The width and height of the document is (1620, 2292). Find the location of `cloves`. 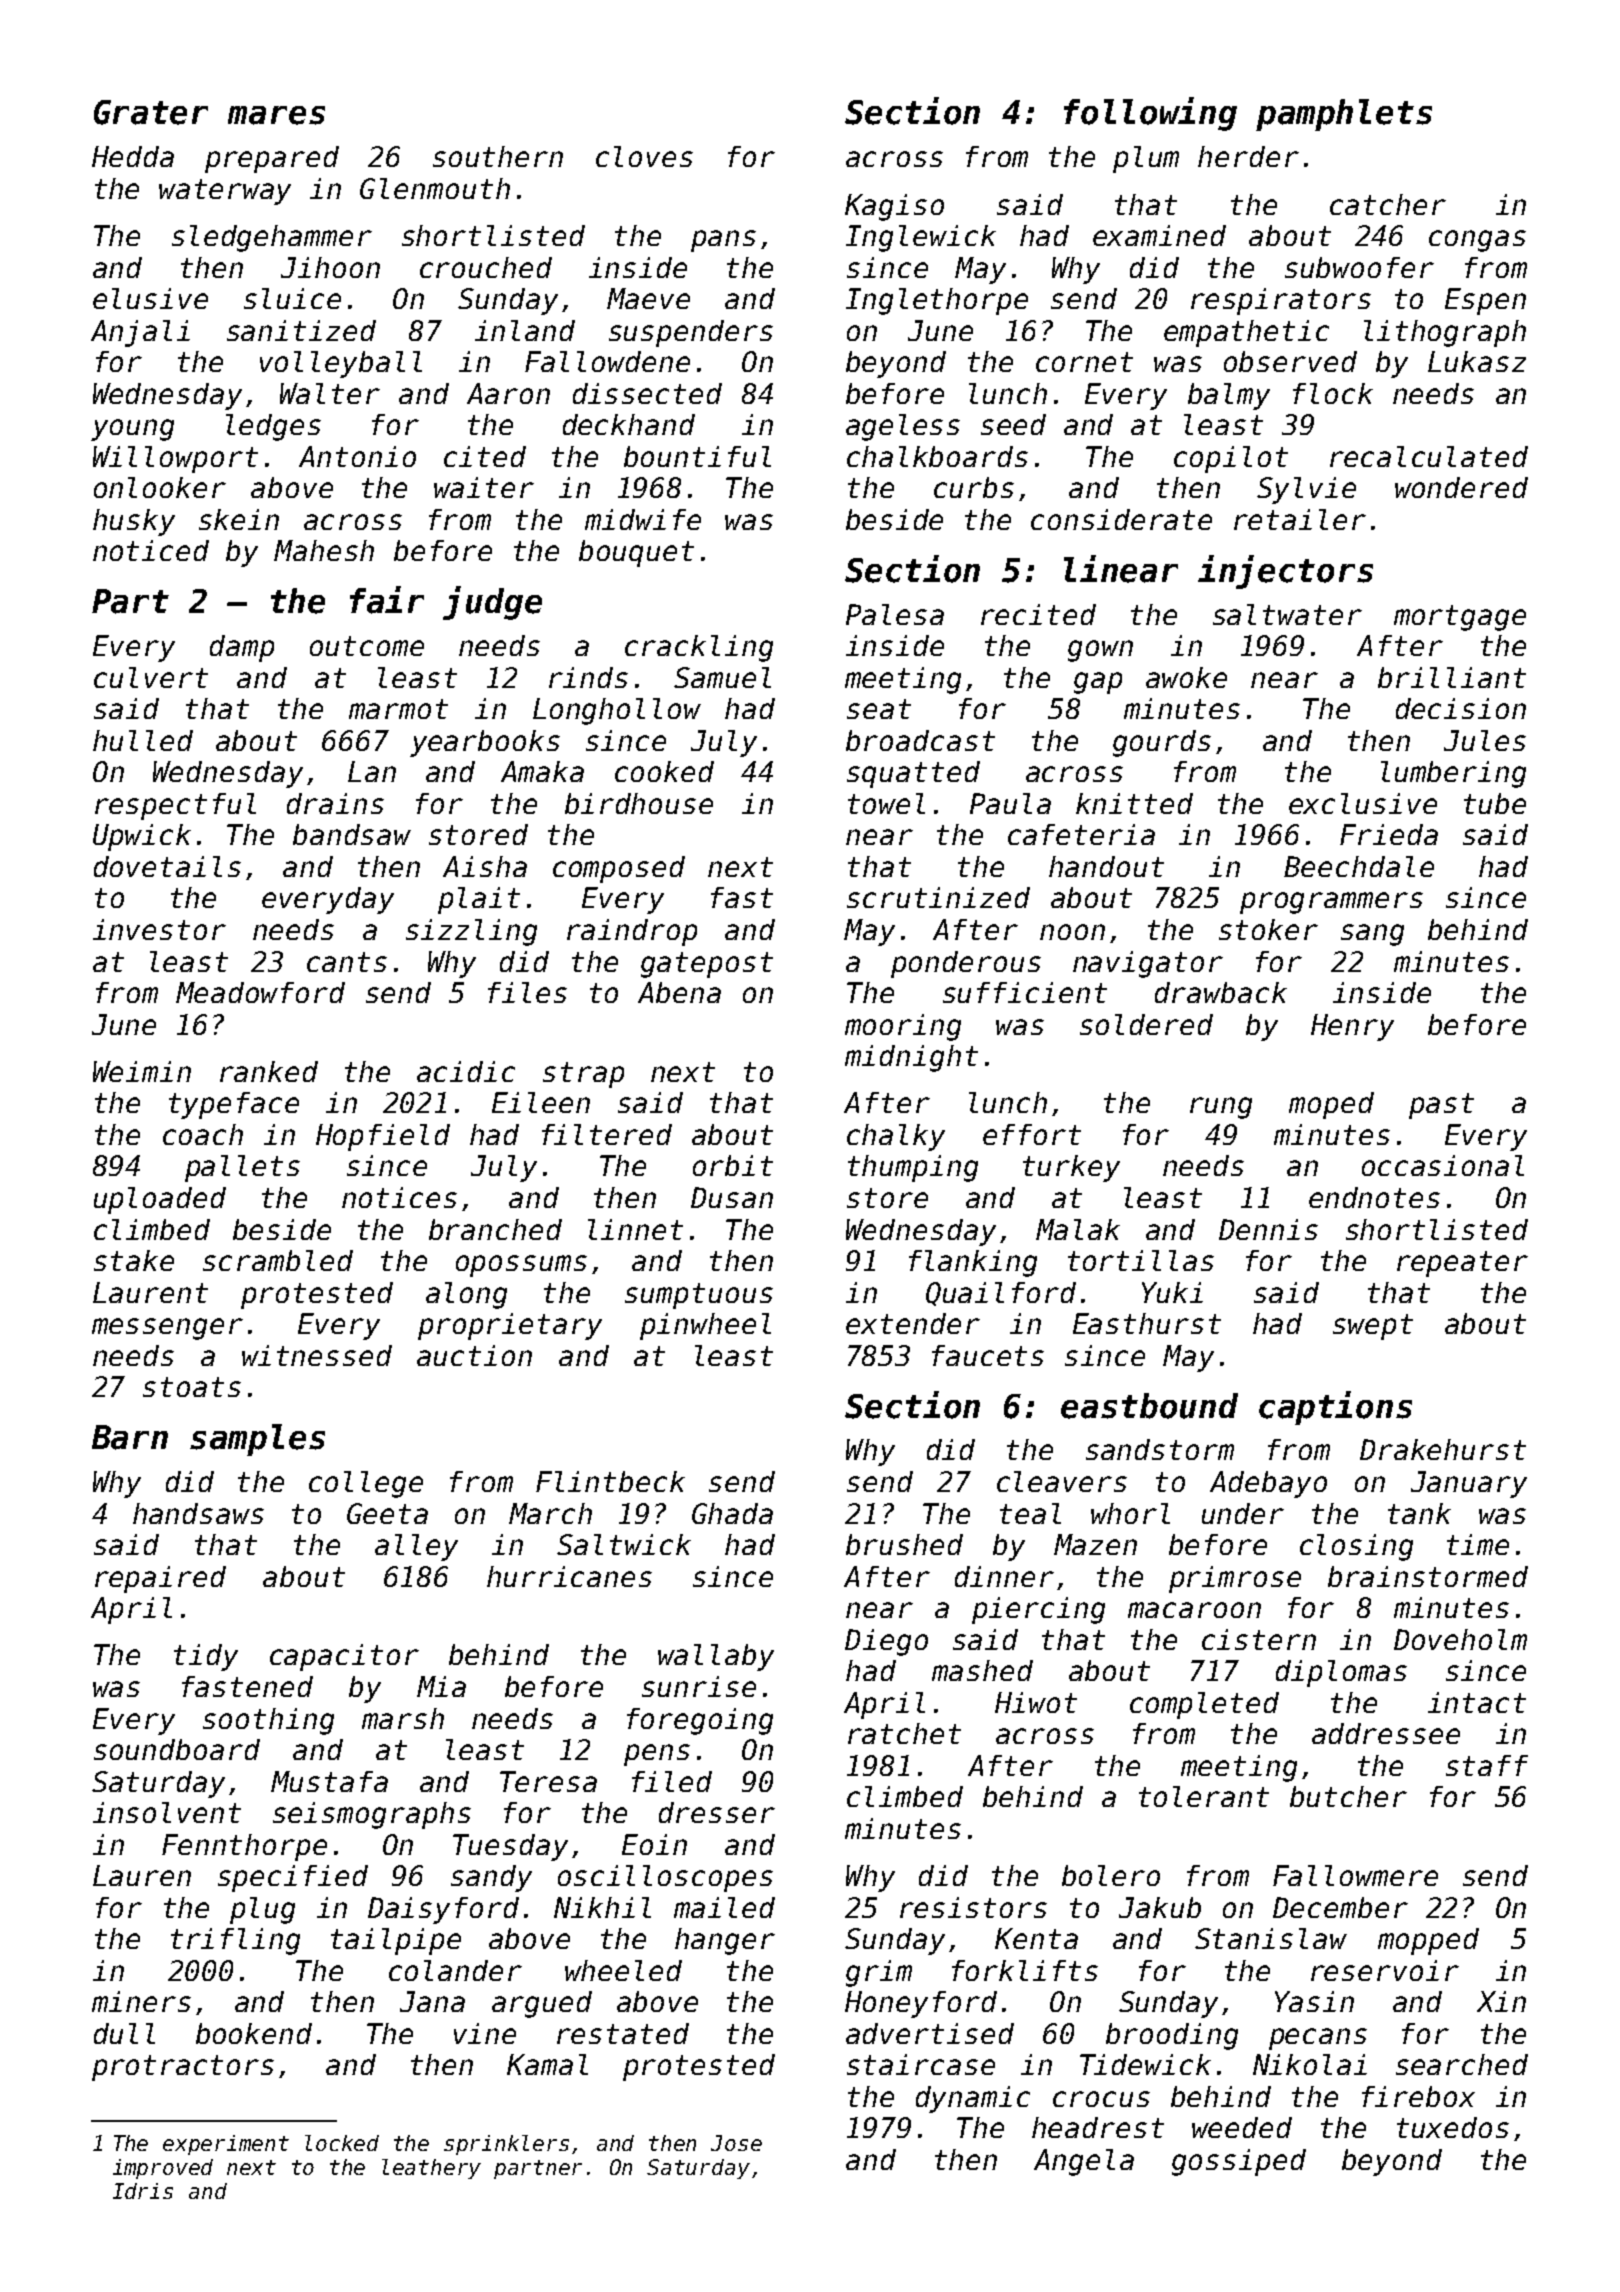

cloves is located at coordinates (644, 156).
